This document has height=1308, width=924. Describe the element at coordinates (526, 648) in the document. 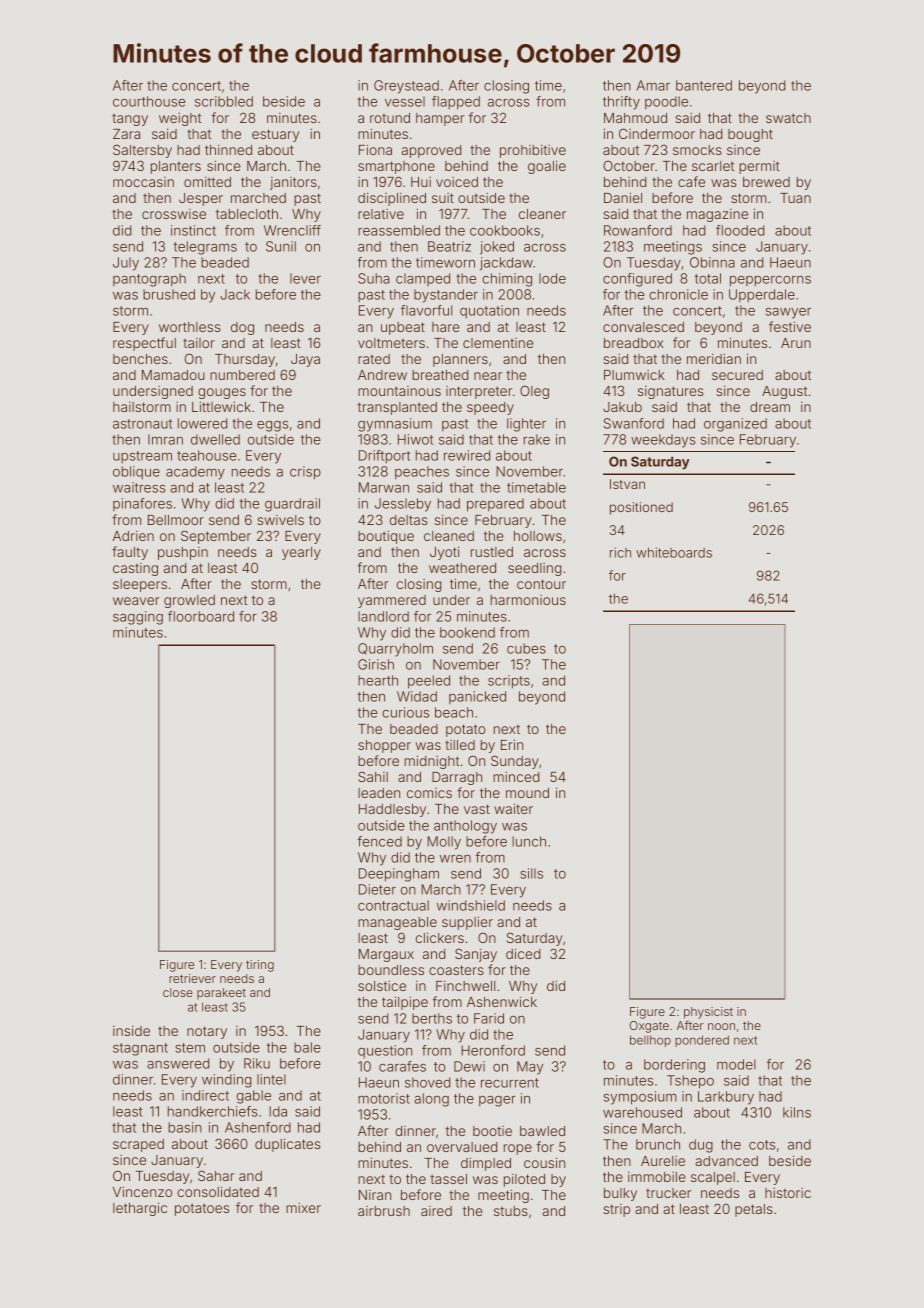

I see `cubes` at that location.
